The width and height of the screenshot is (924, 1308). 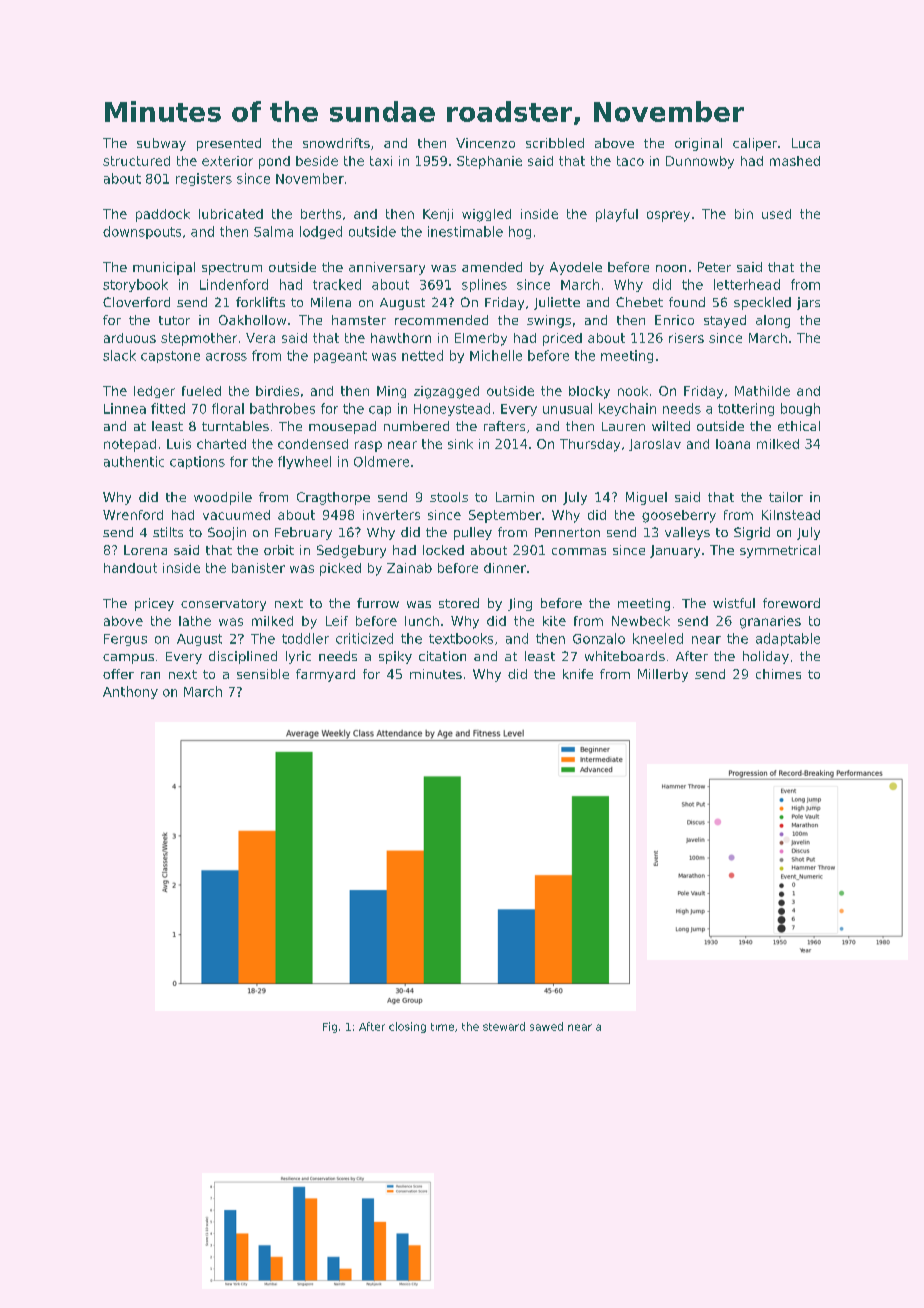 What do you see at coordinates (770, 622) in the screenshot?
I see `granaries` at bounding box center [770, 622].
